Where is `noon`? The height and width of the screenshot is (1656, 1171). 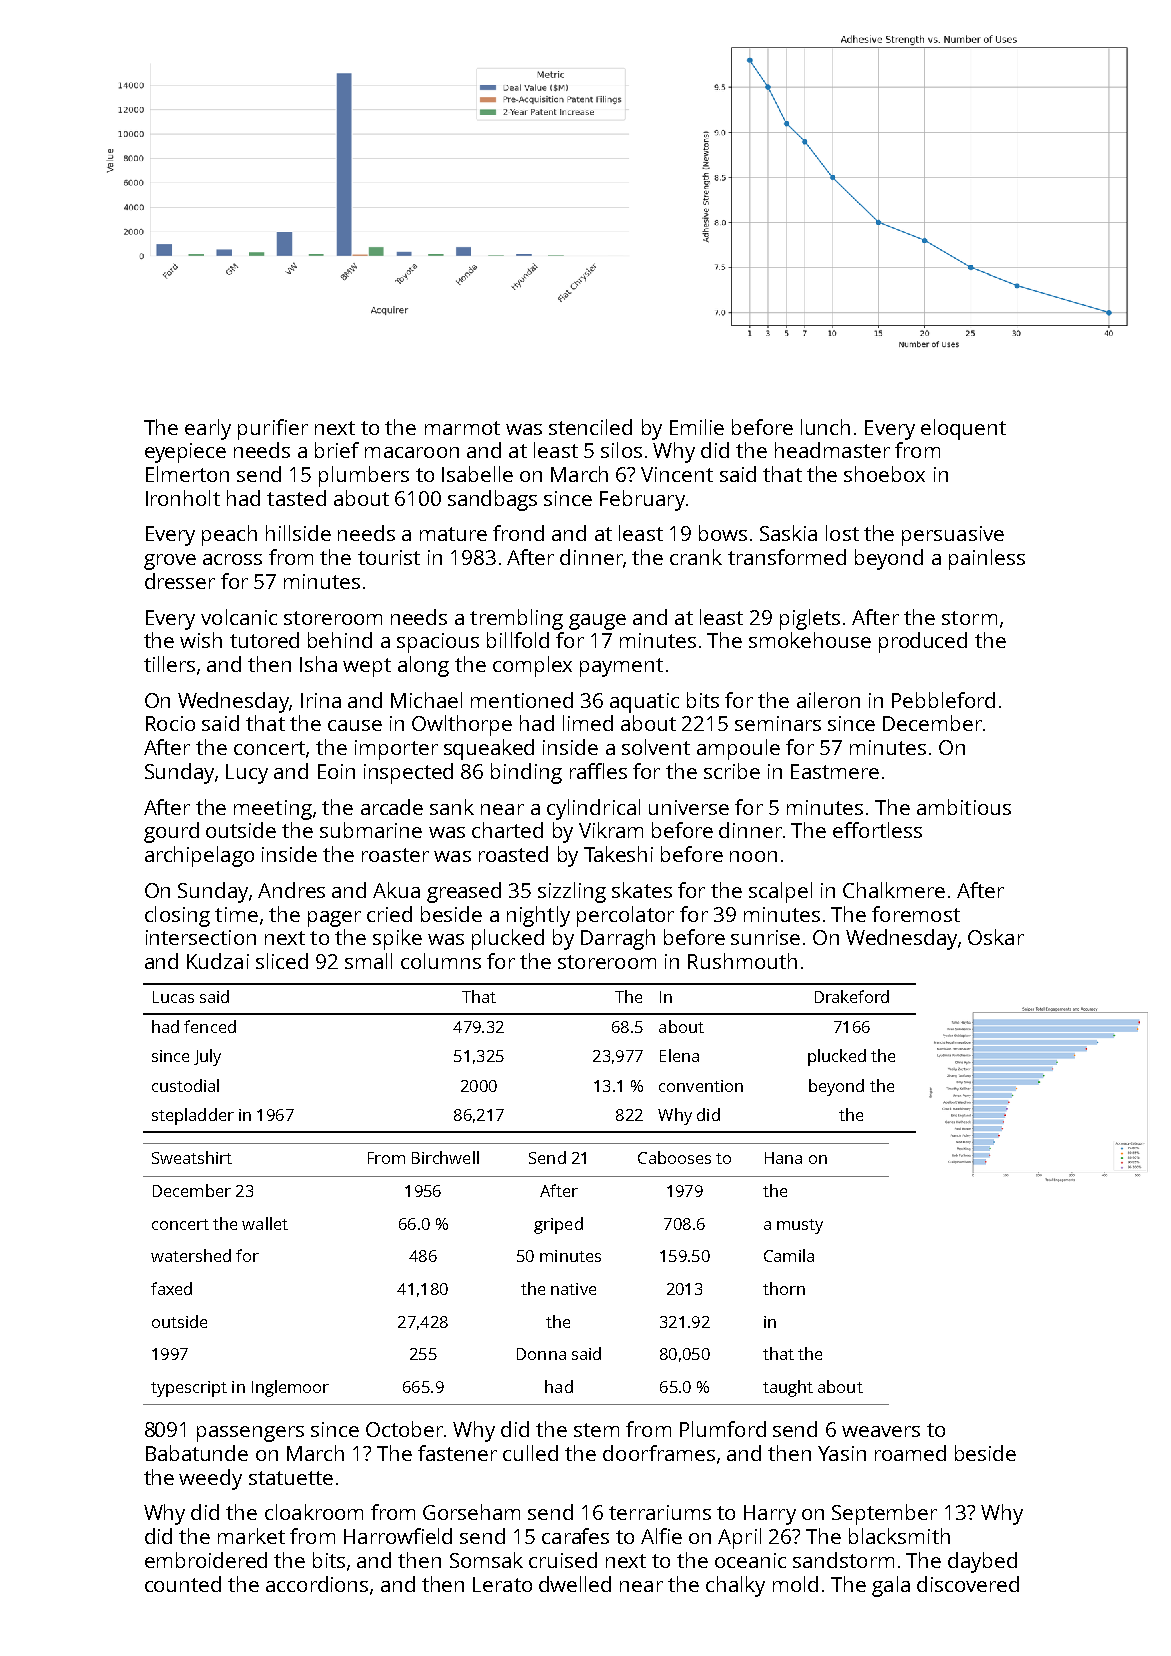 noon is located at coordinates (753, 856).
